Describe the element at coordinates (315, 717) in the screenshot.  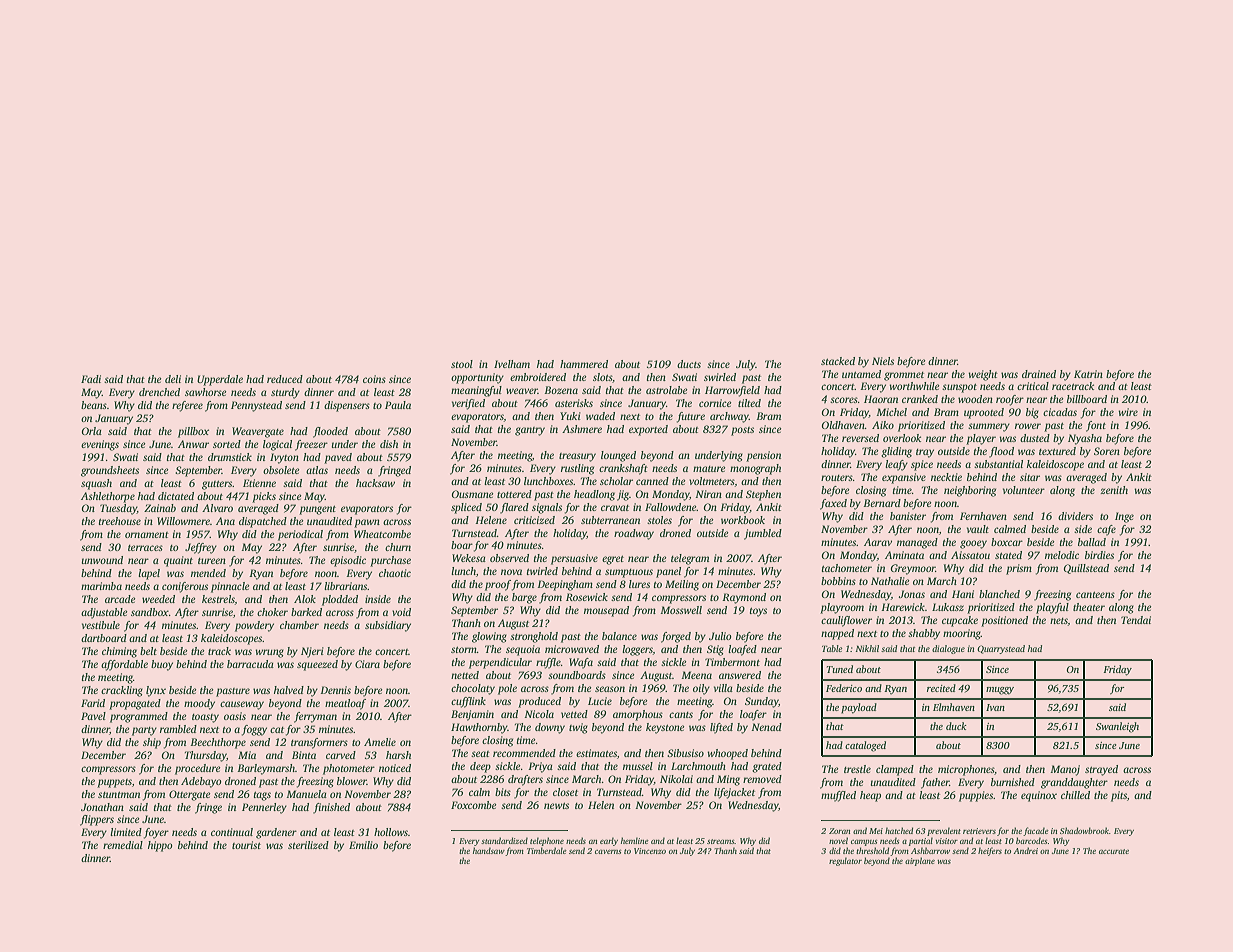
I see `ferryman` at that location.
